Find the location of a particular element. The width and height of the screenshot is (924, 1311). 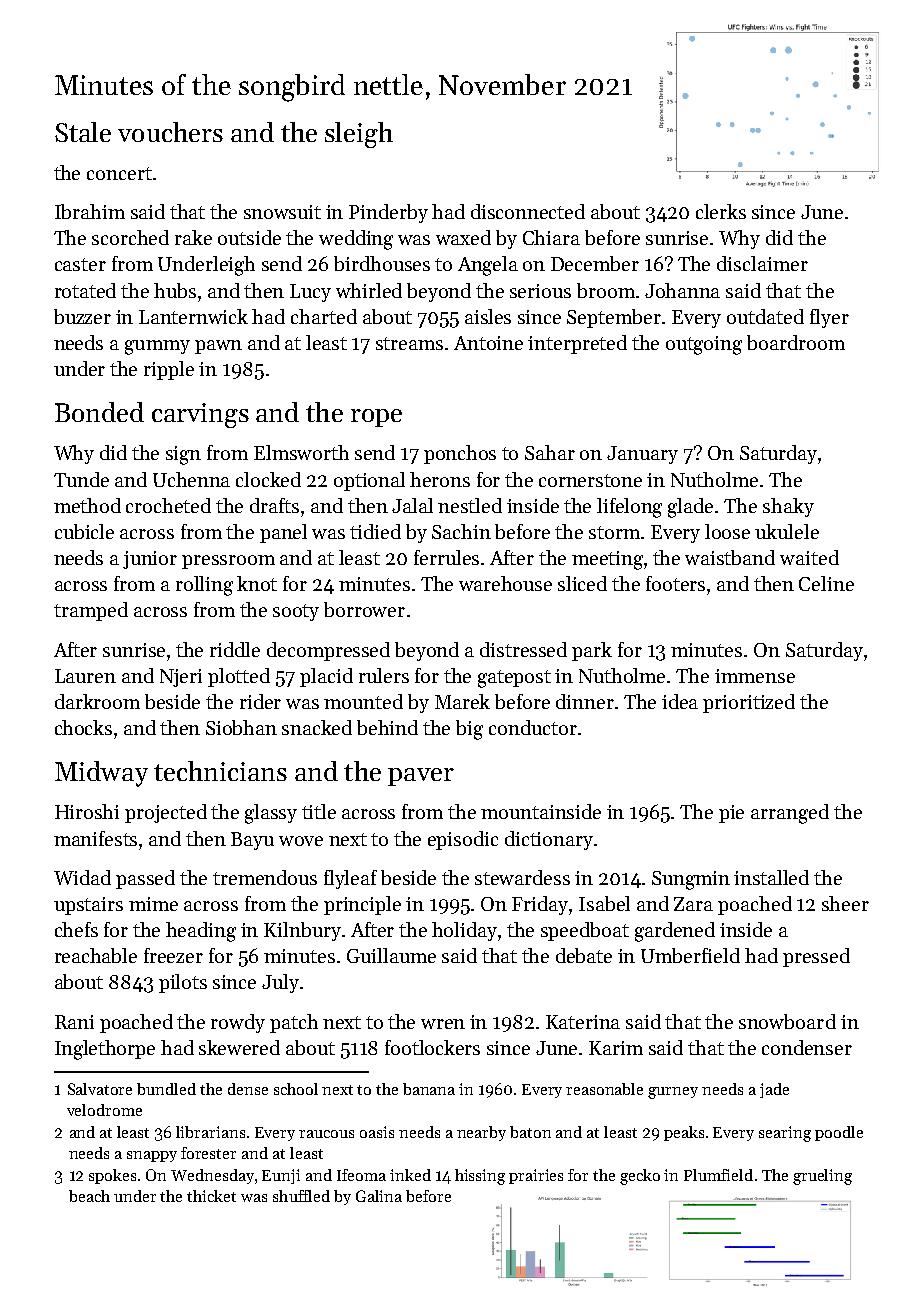

spokes is located at coordinates (112, 1176).
